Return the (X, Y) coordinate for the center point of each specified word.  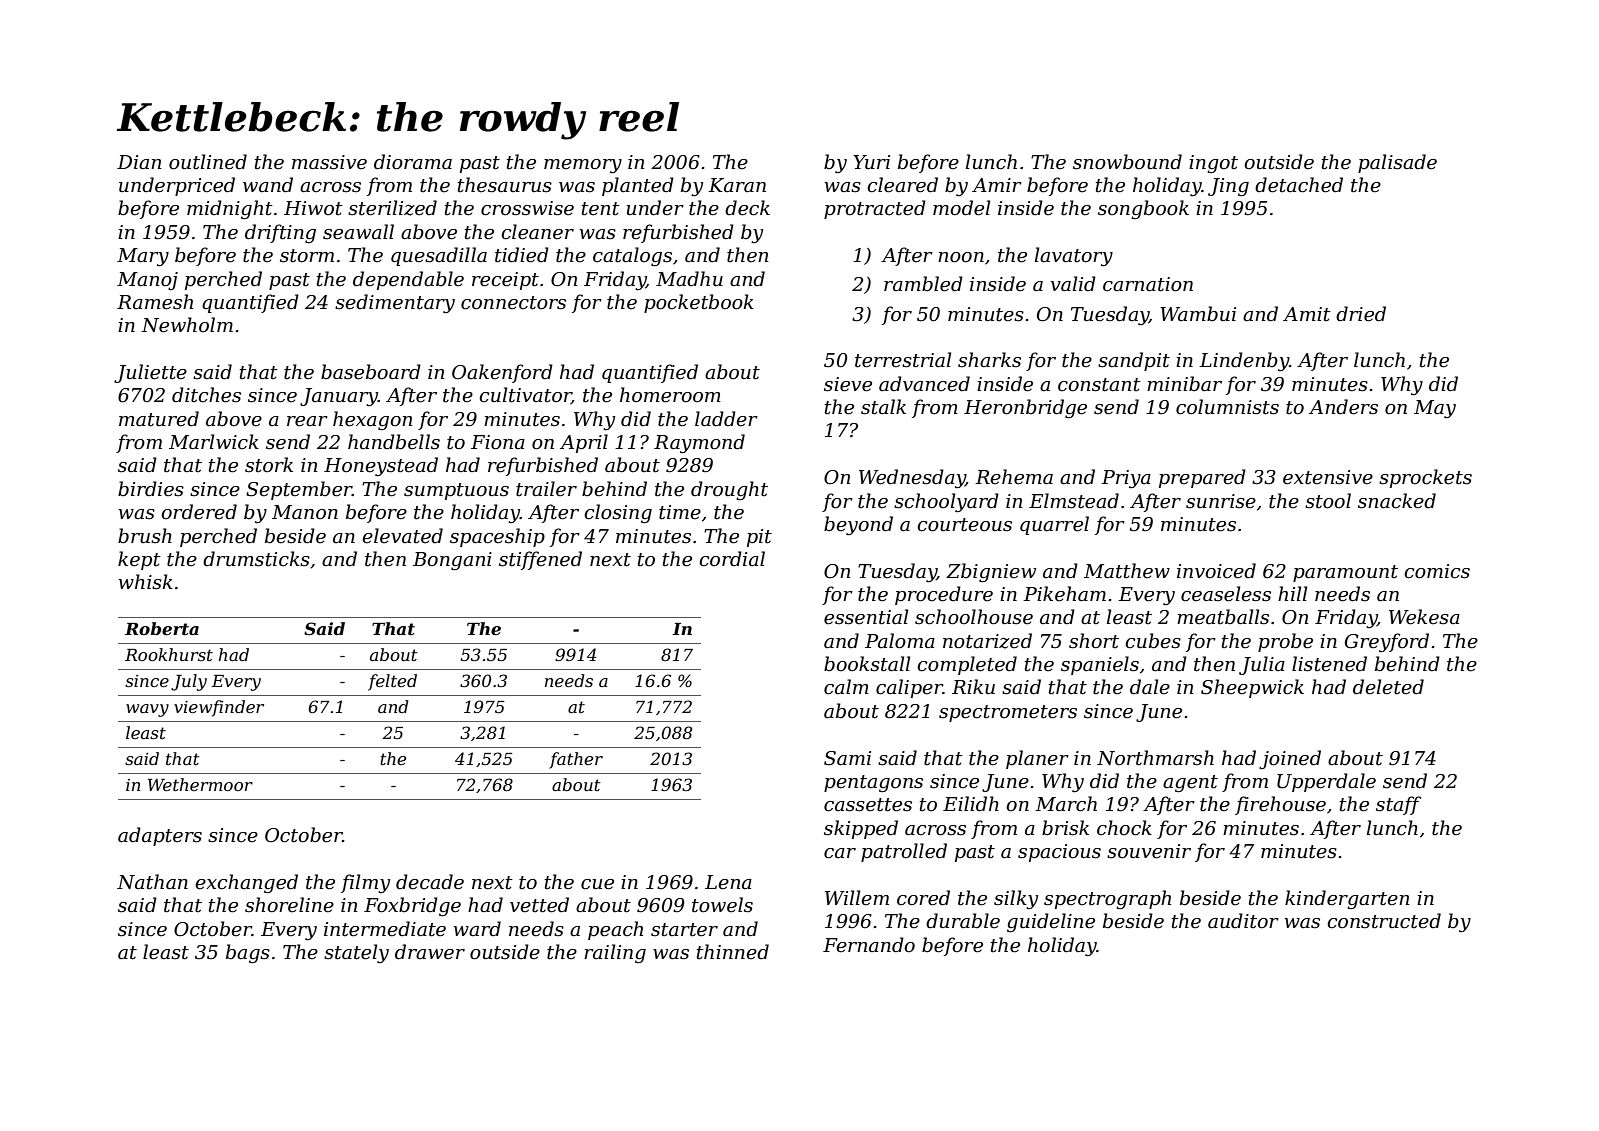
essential (866, 617)
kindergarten (1347, 899)
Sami (847, 758)
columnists (1227, 407)
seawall (358, 232)
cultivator (525, 396)
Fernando (869, 945)
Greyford (1387, 642)
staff (1398, 805)
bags (248, 953)
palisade (1397, 163)
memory (583, 166)
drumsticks (256, 559)
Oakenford (502, 373)
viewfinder (219, 708)
